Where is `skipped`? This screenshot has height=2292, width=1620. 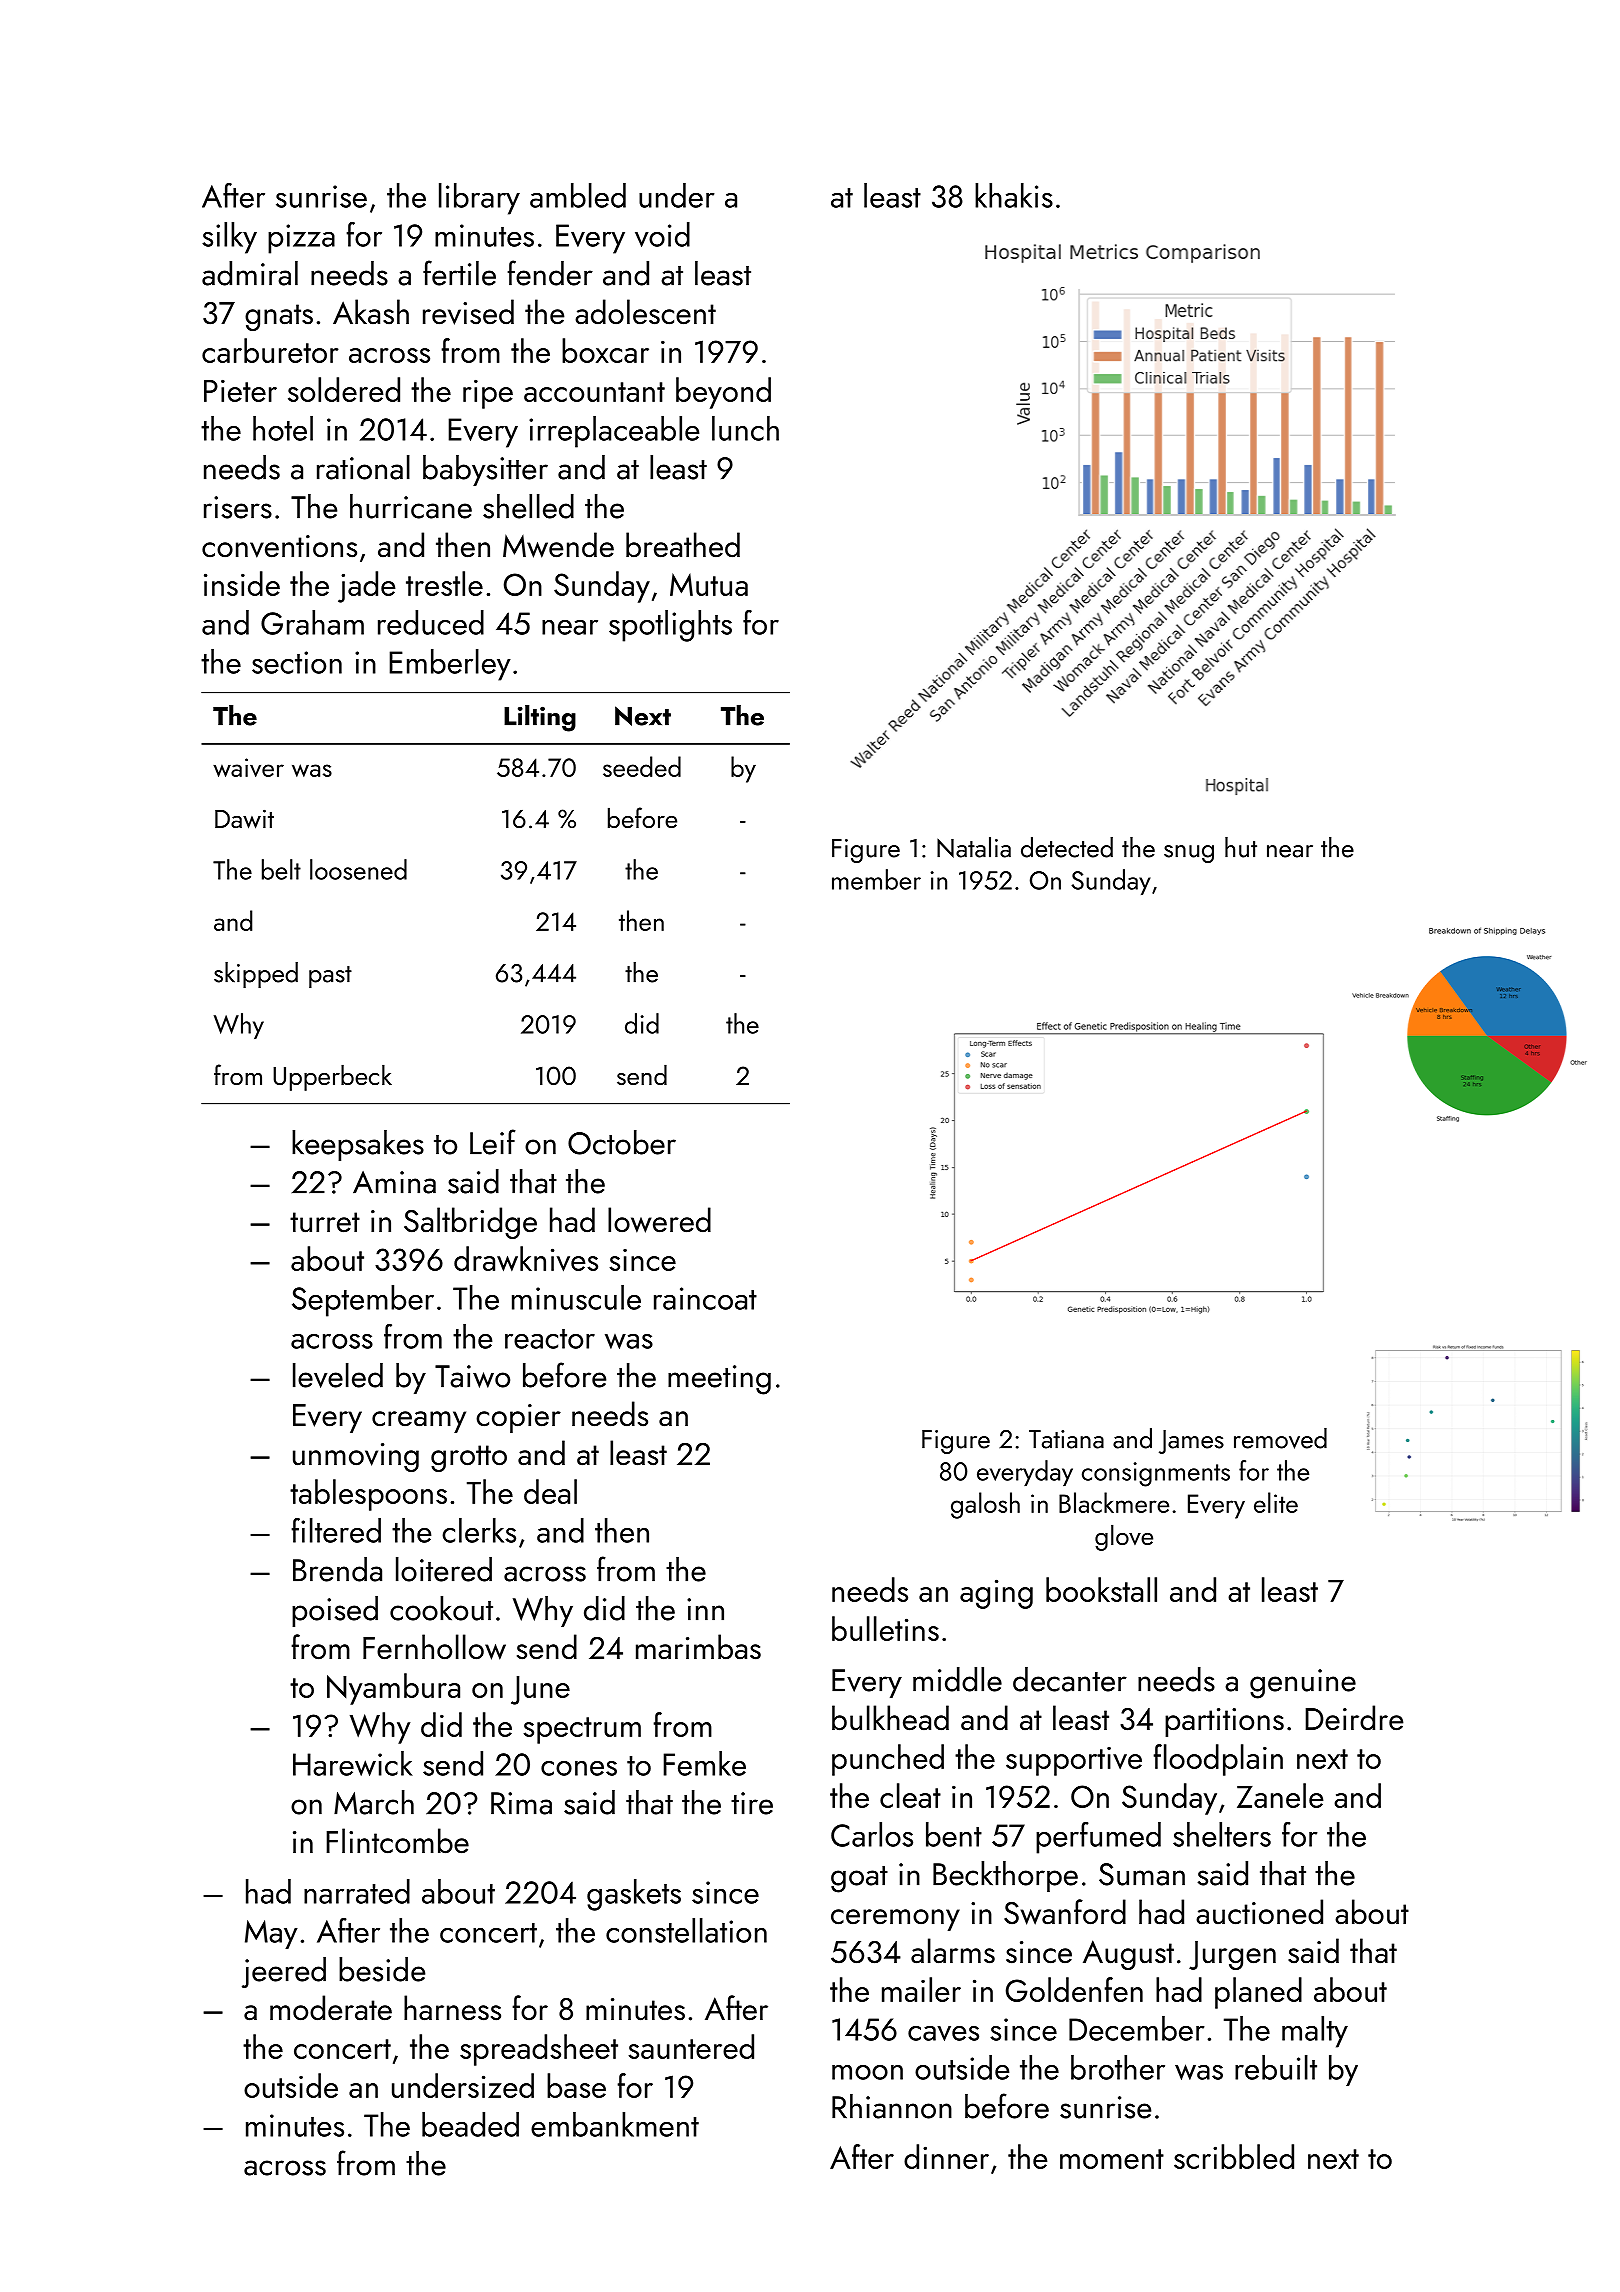
skipped is located at coordinates (256, 975).
